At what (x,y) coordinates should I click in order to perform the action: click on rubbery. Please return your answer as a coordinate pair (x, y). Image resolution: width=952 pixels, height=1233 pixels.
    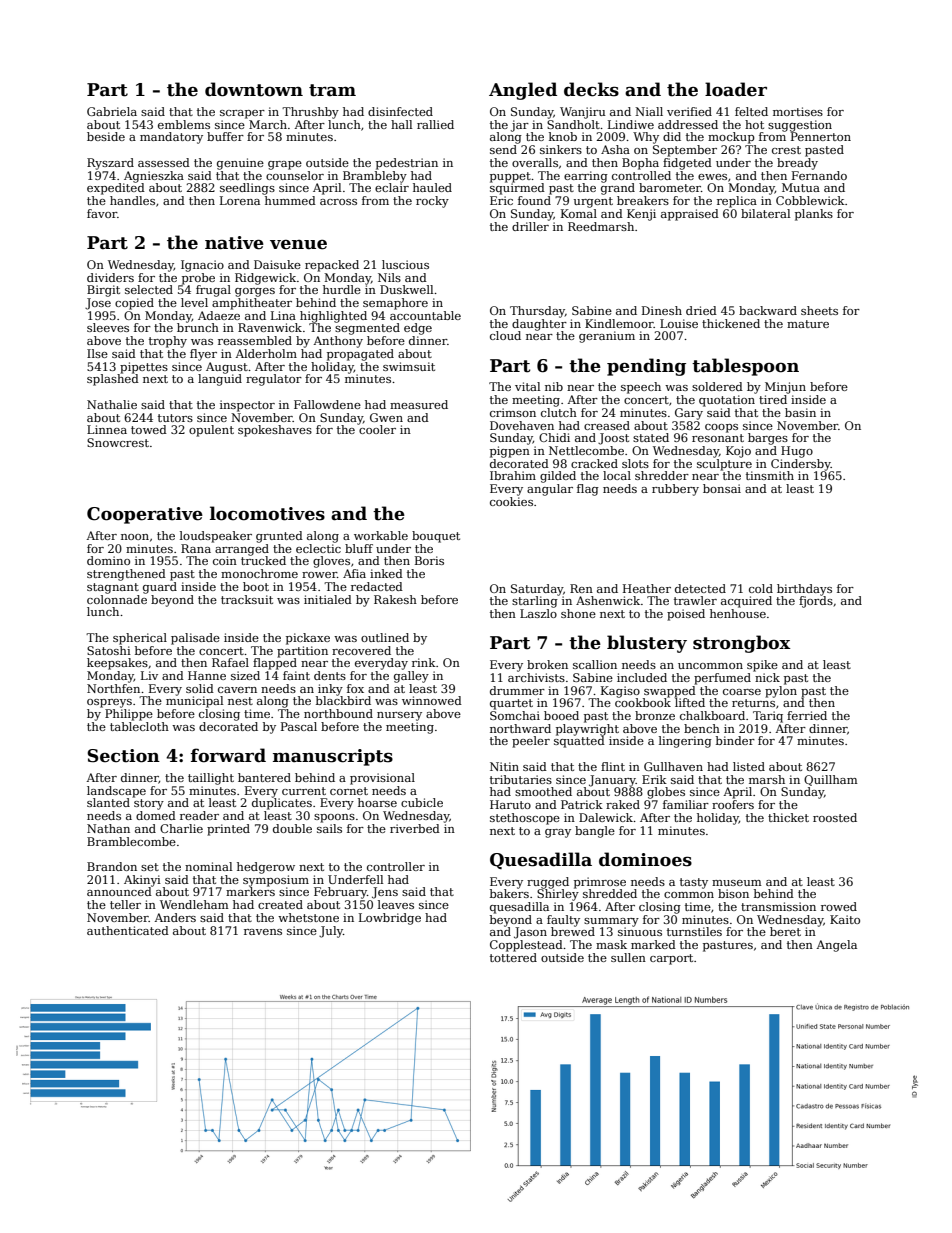
    Looking at the image, I should click on (675, 490).
